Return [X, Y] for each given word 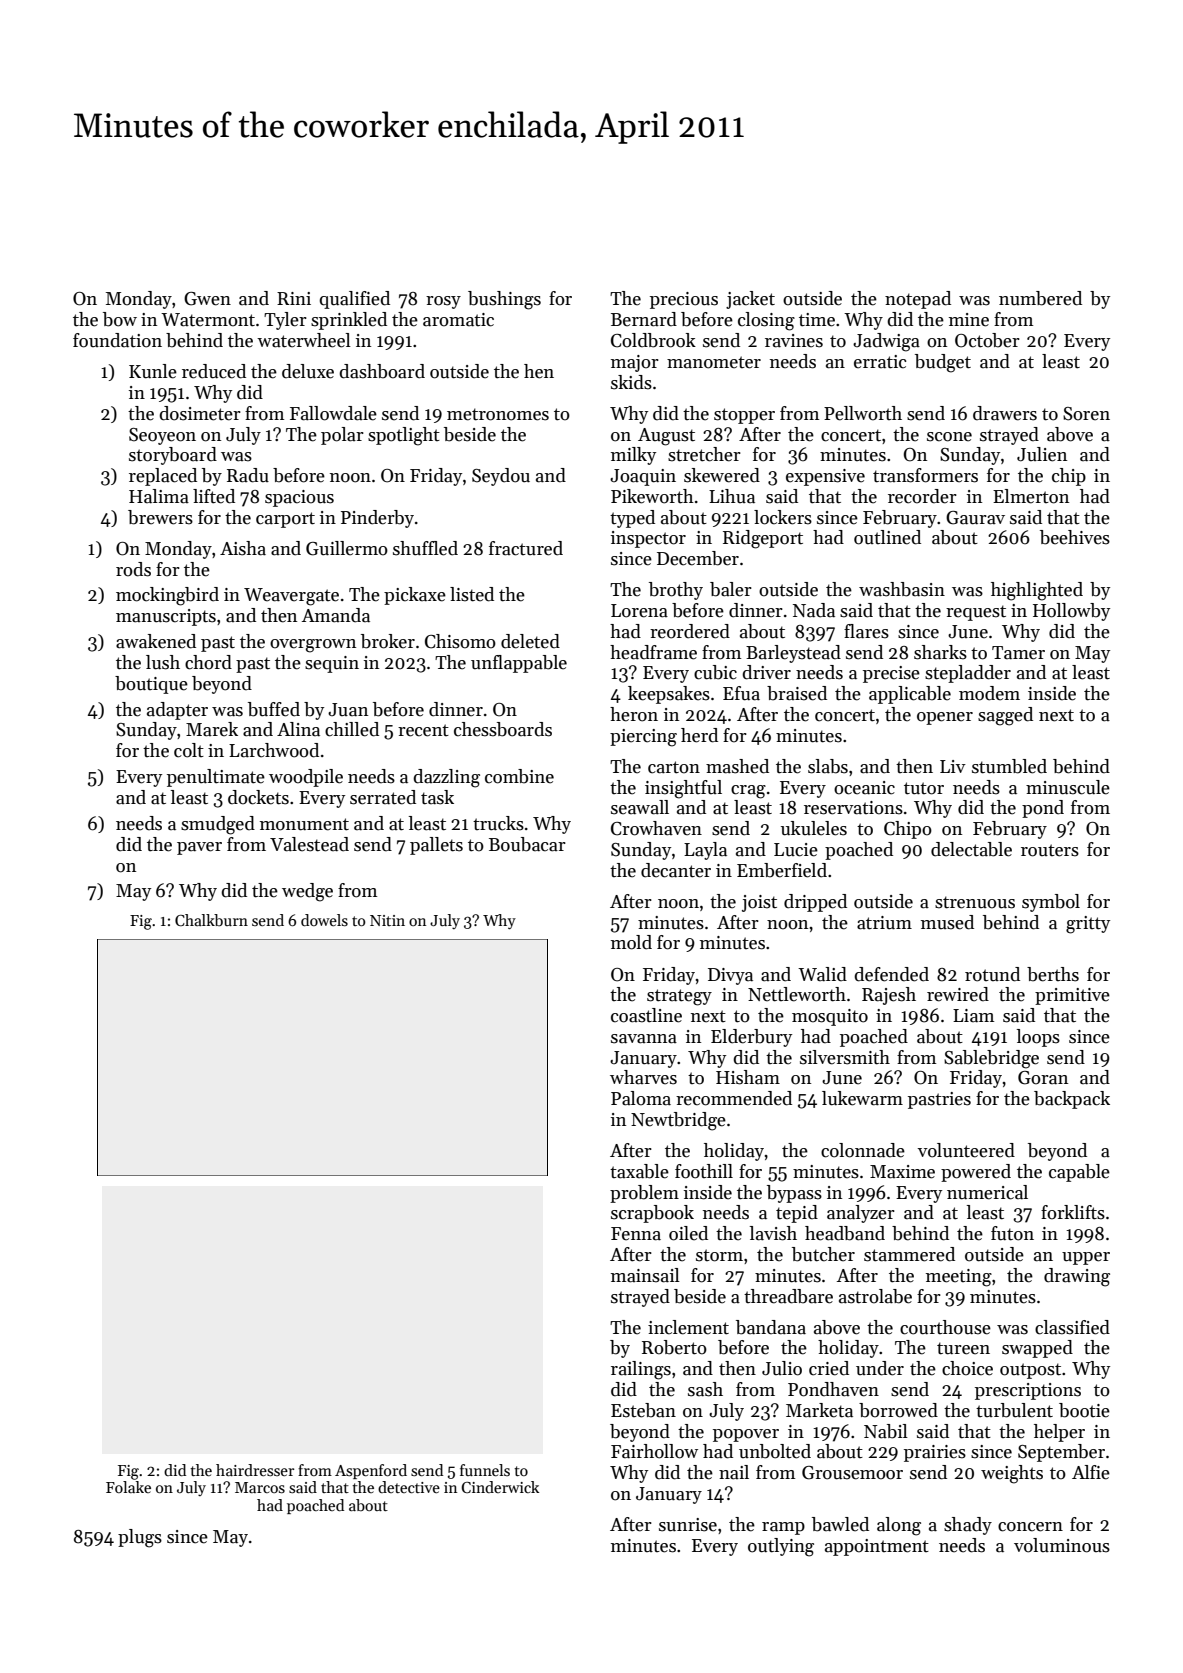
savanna [644, 1039]
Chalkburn [211, 920]
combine [519, 776]
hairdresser [255, 1470]
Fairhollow [654, 1451]
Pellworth [863, 413]
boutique [151, 685]
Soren [1086, 414]
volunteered [966, 1150]
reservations [853, 808]
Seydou [501, 477]
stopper [744, 416]
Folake [128, 1487]
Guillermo [347, 548]
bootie [1084, 1410]
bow [120, 319]
